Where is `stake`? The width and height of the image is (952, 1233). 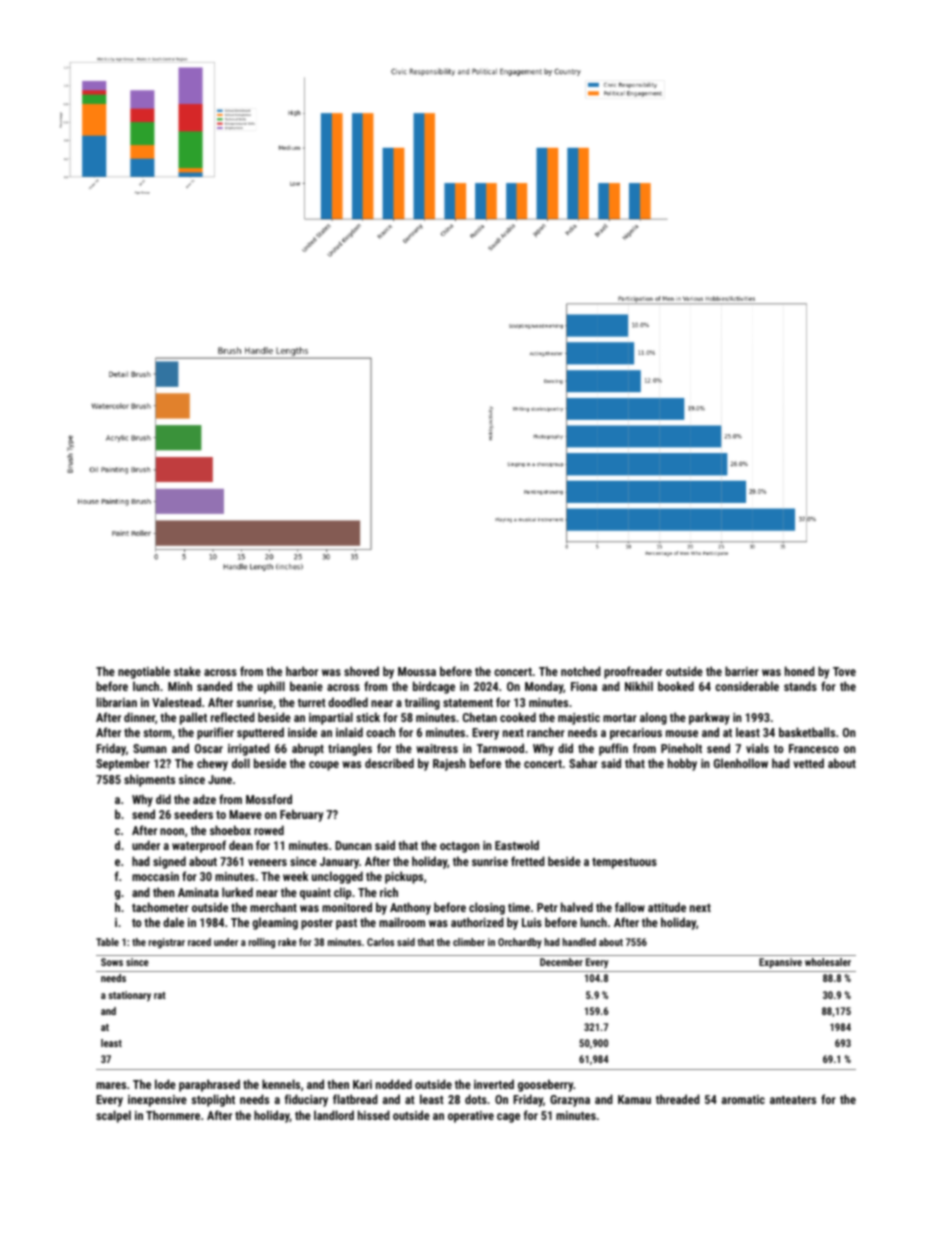 stake is located at coordinates (187, 671).
